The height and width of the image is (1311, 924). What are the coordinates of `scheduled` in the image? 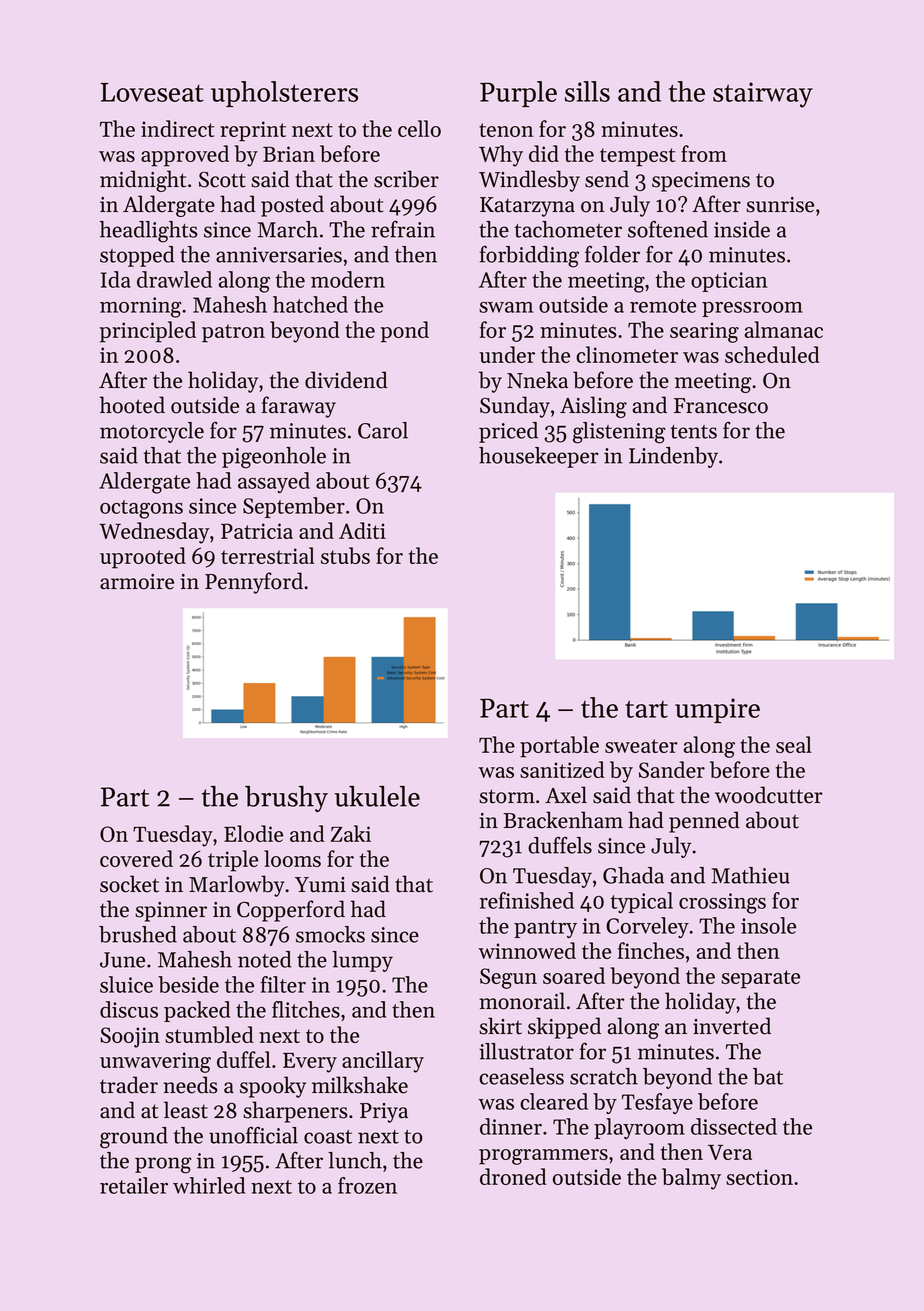 It's located at (772, 354).
